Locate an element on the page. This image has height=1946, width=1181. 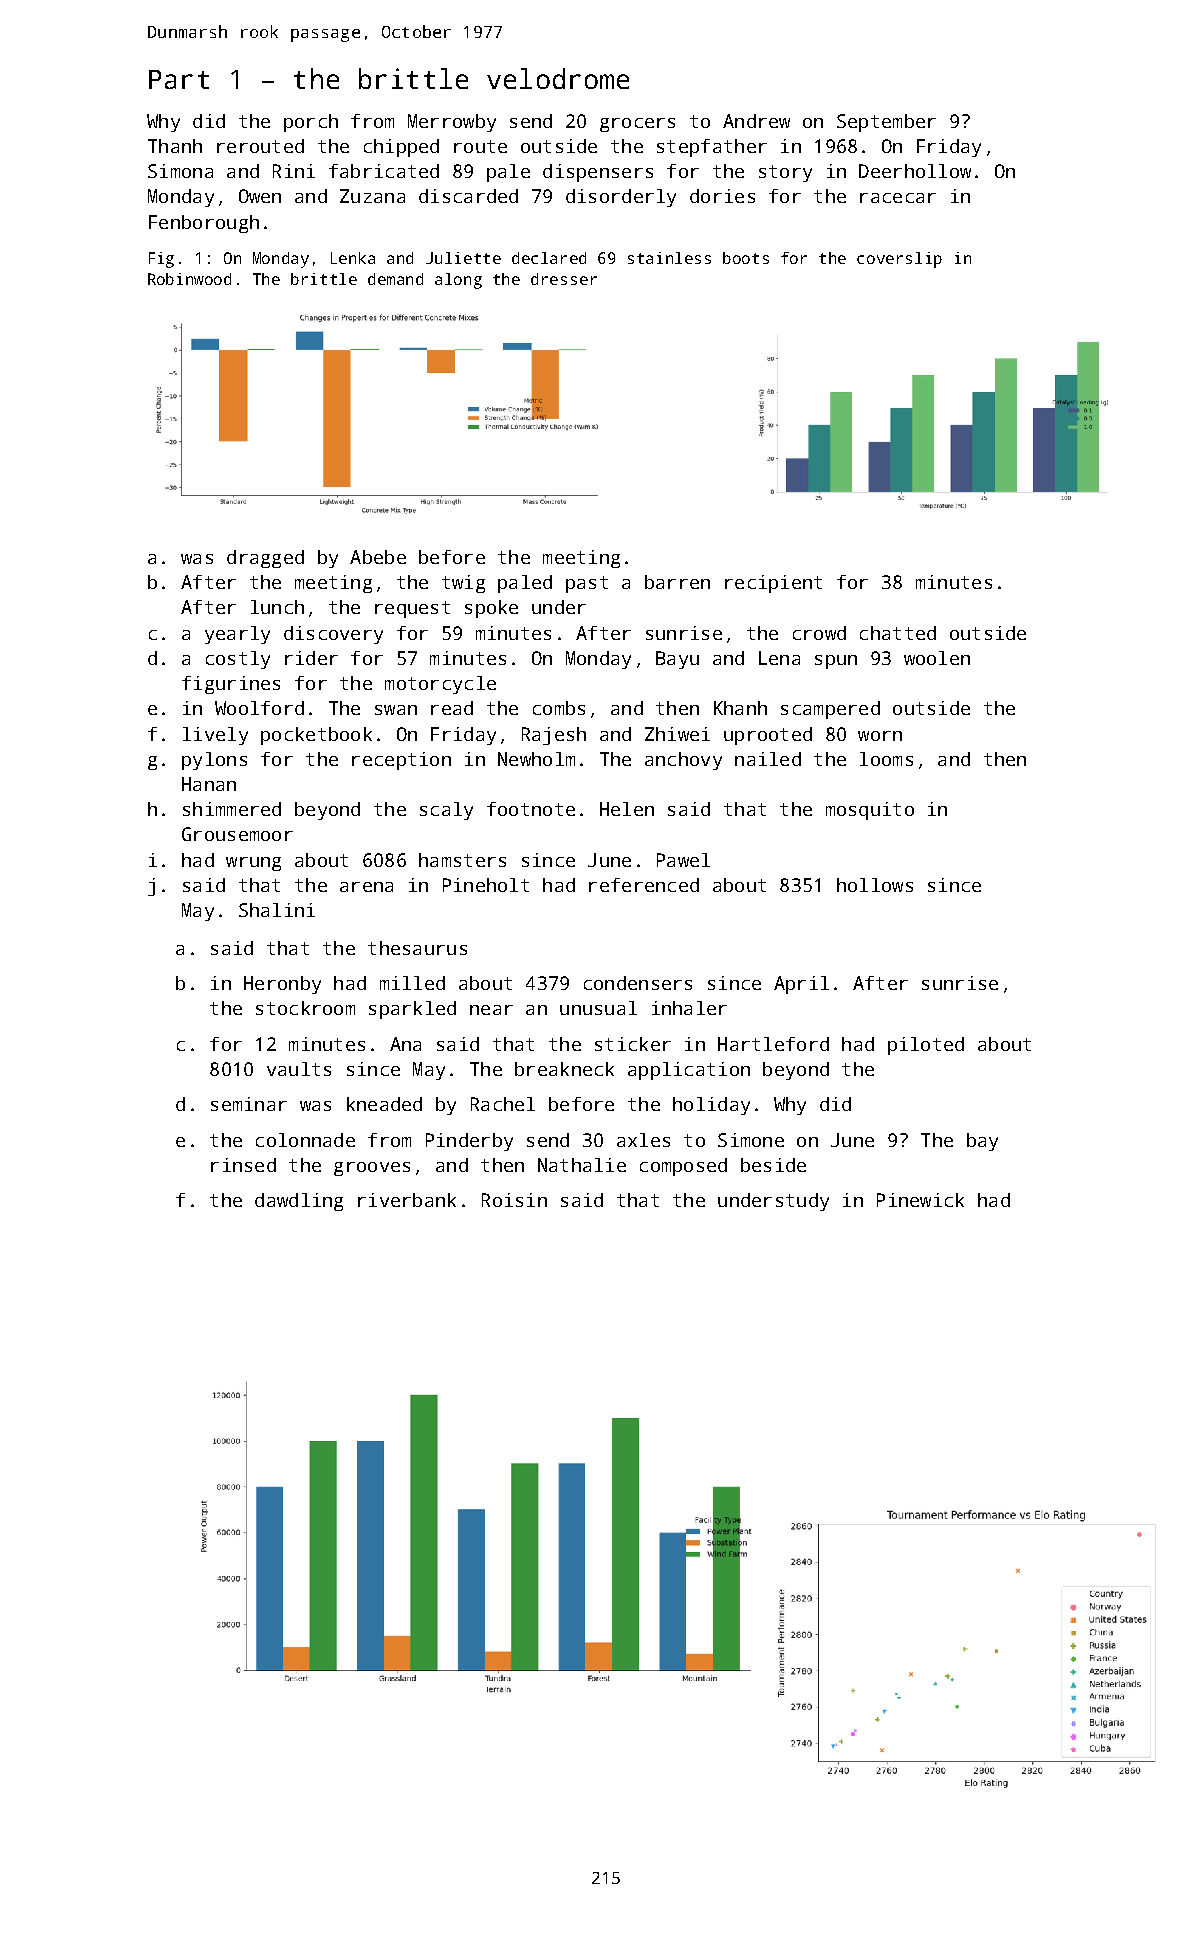
velodrome is located at coordinates (558, 78).
